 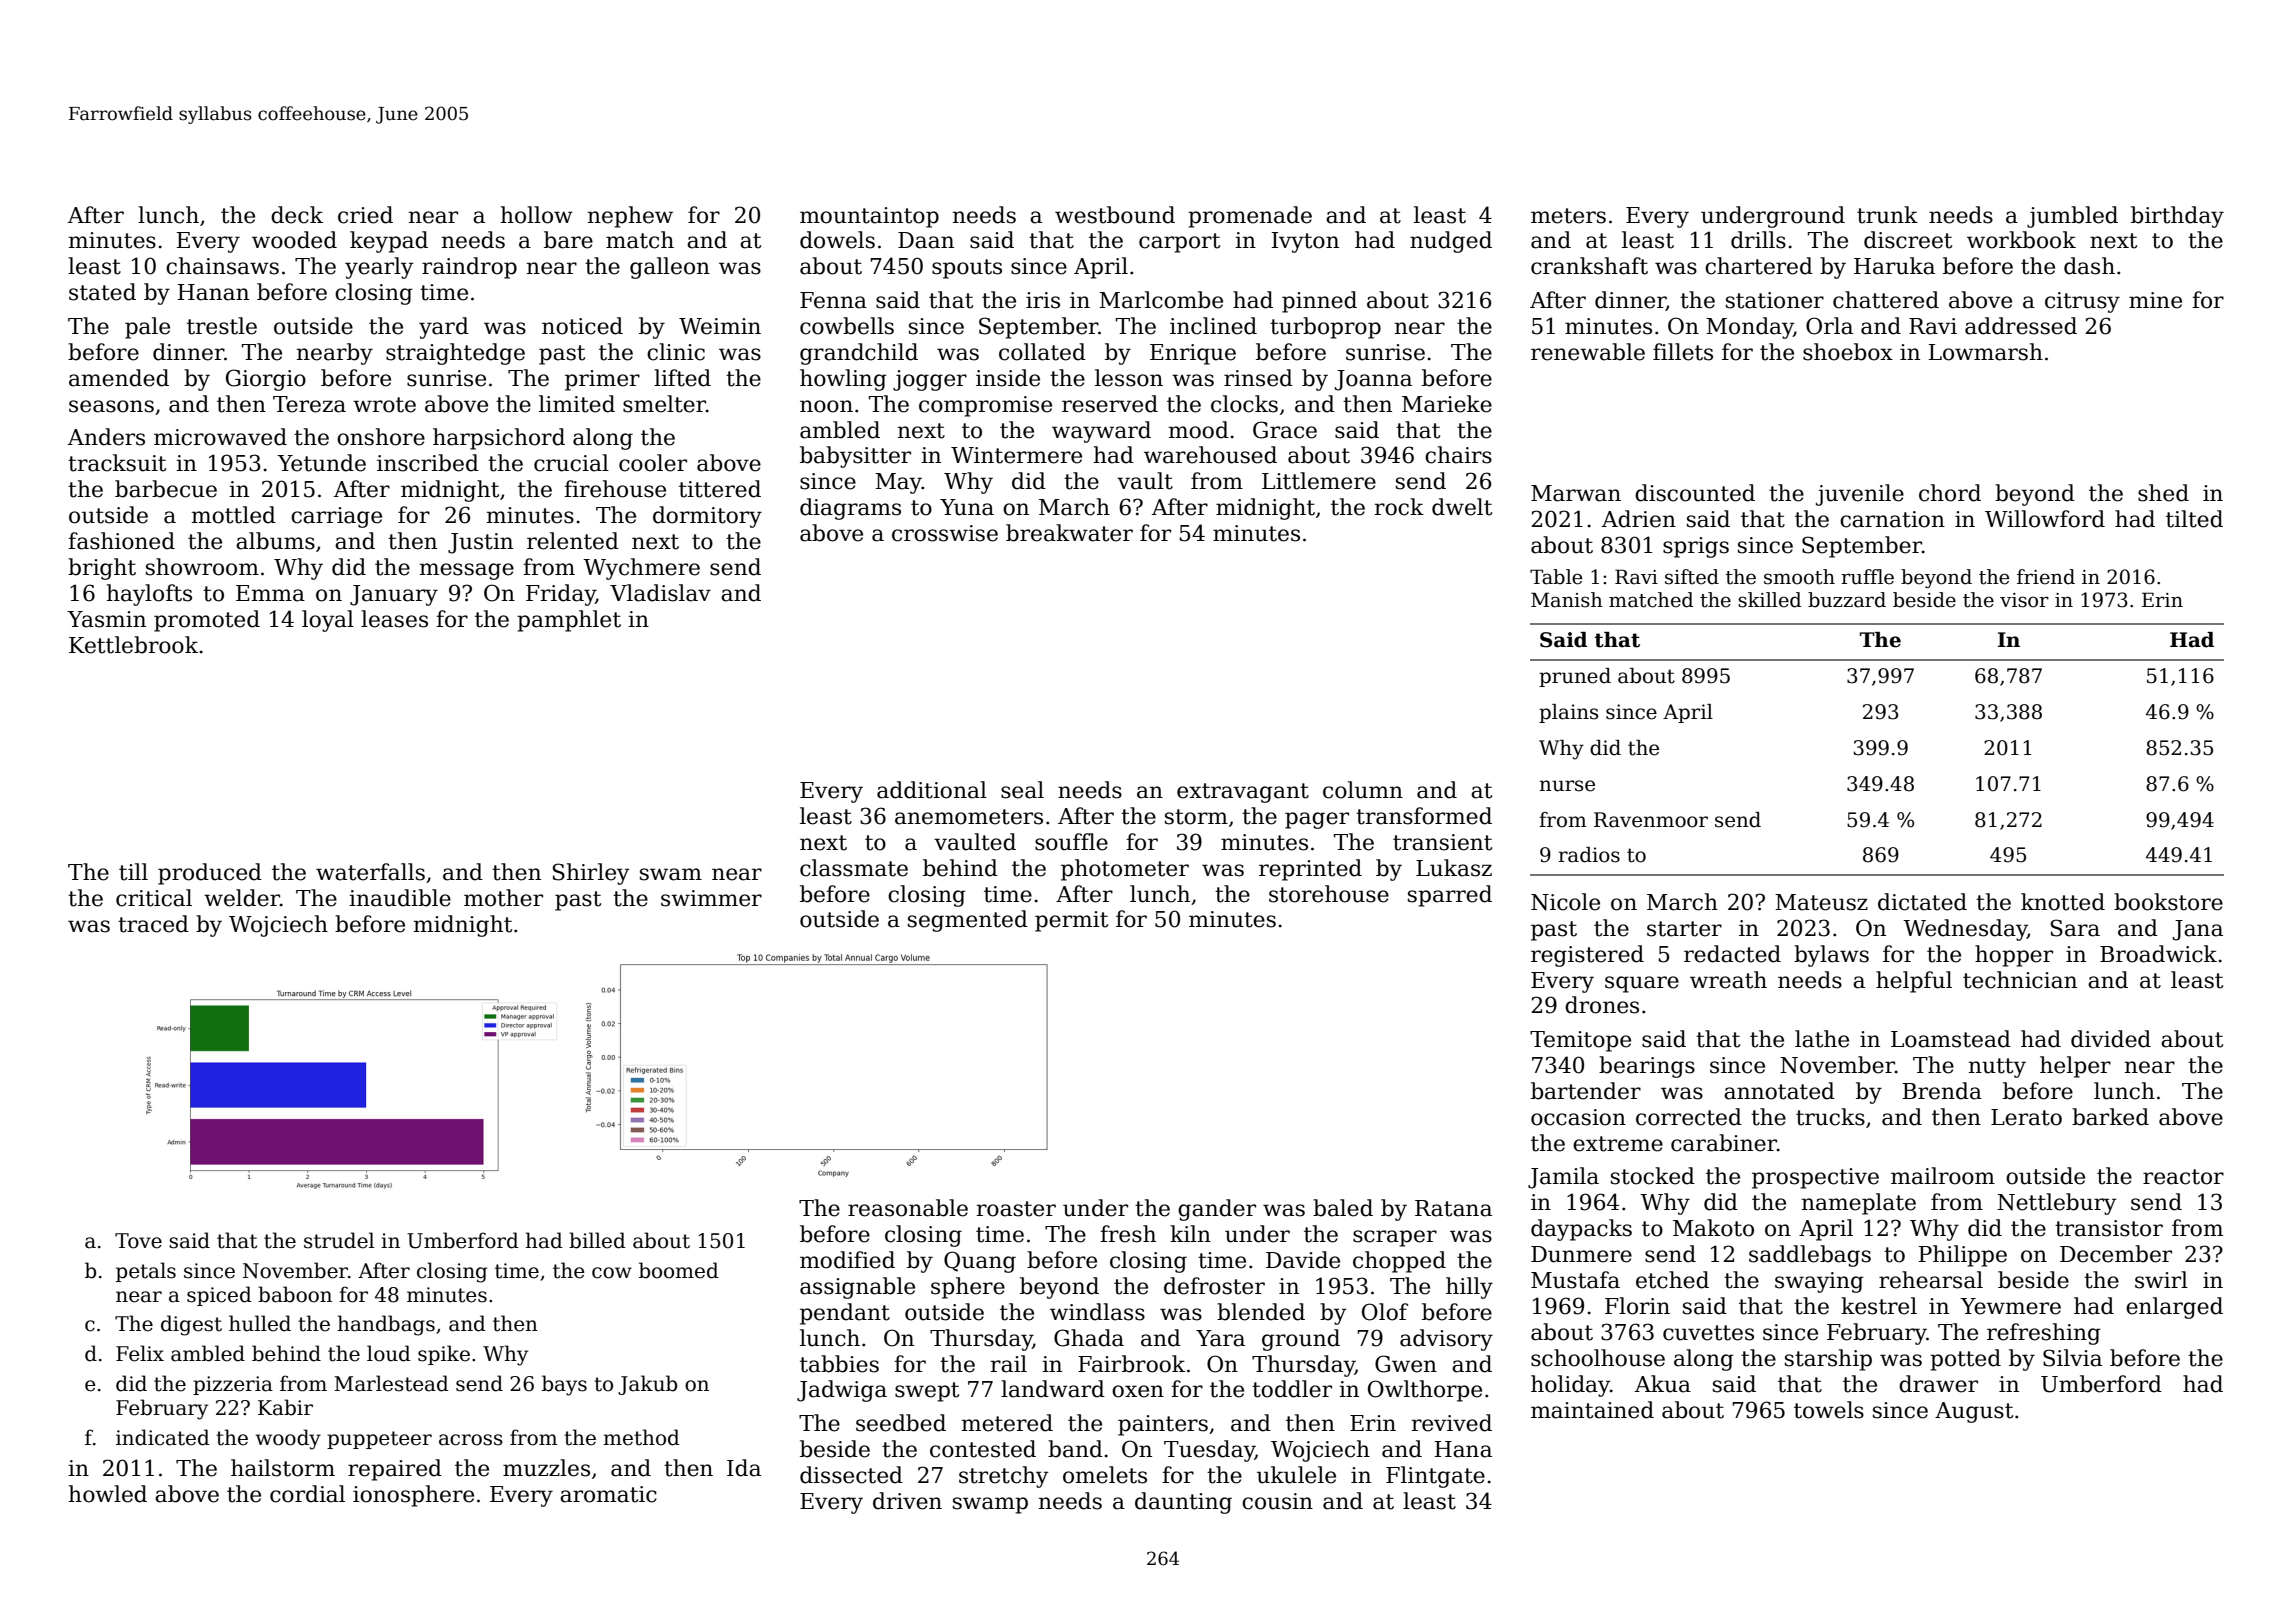 What do you see at coordinates (1887, 215) in the image?
I see `trunk` at bounding box center [1887, 215].
